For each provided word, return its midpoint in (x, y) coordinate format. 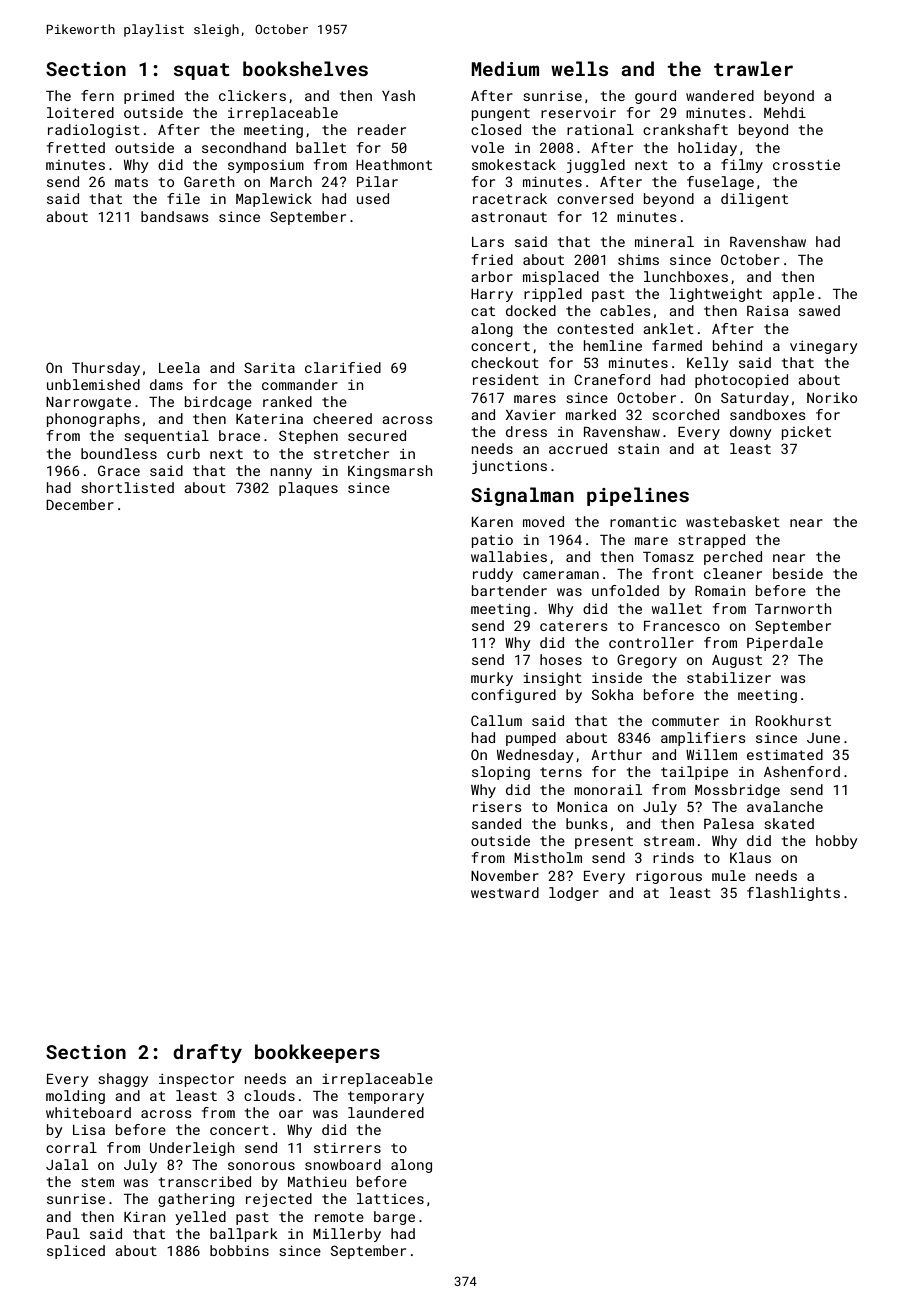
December (80, 504)
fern (97, 95)
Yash (398, 95)
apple (793, 295)
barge (394, 1218)
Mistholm (548, 857)
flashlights (793, 894)
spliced (76, 1252)
